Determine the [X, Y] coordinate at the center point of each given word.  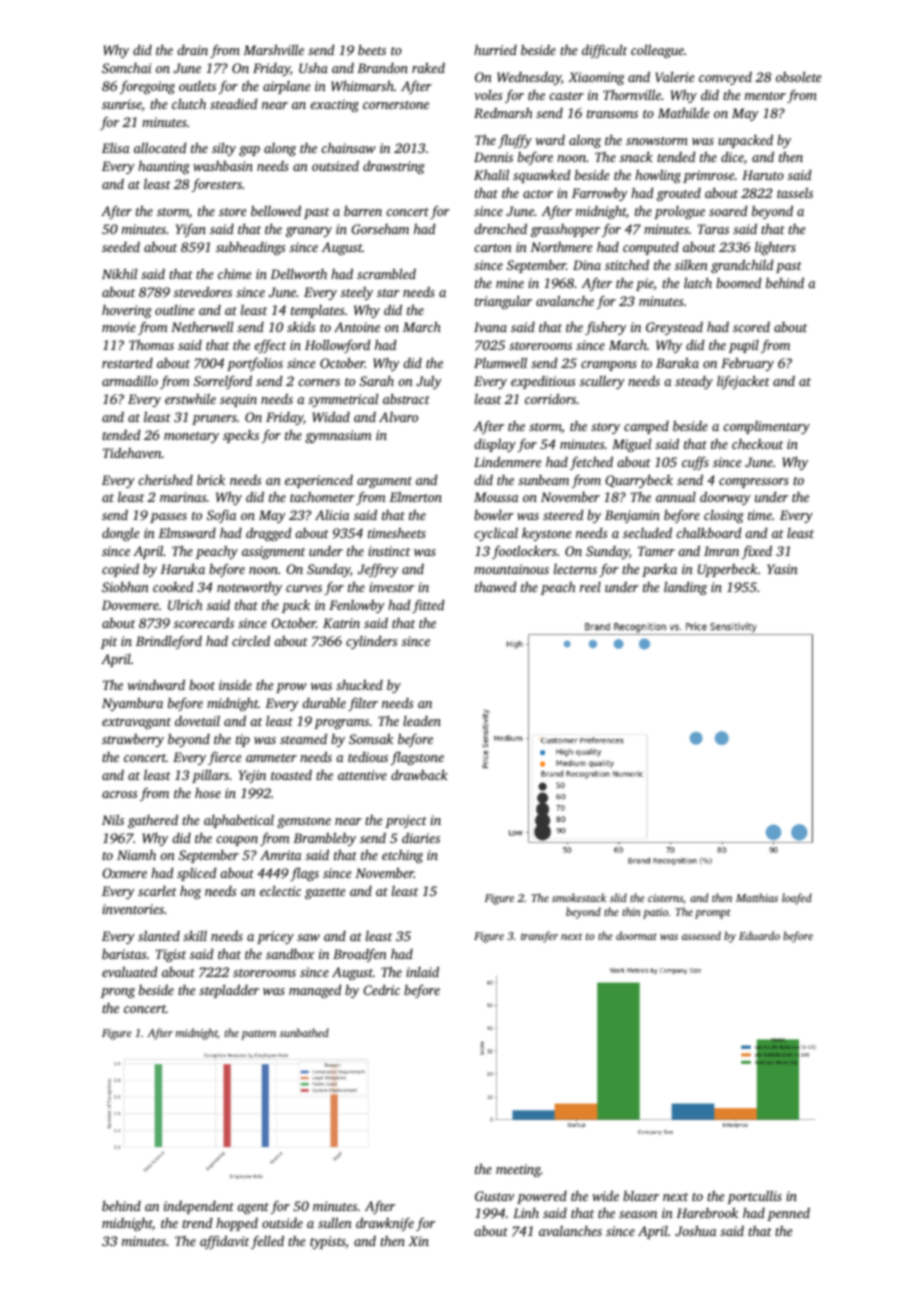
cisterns [665, 898]
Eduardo [759, 935]
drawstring [394, 167]
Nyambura [132, 704]
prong [118, 993]
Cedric [381, 990]
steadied [233, 104]
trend [197, 1223]
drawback [419, 775]
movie [119, 327]
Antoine [357, 327]
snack [636, 157]
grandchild [742, 266]
